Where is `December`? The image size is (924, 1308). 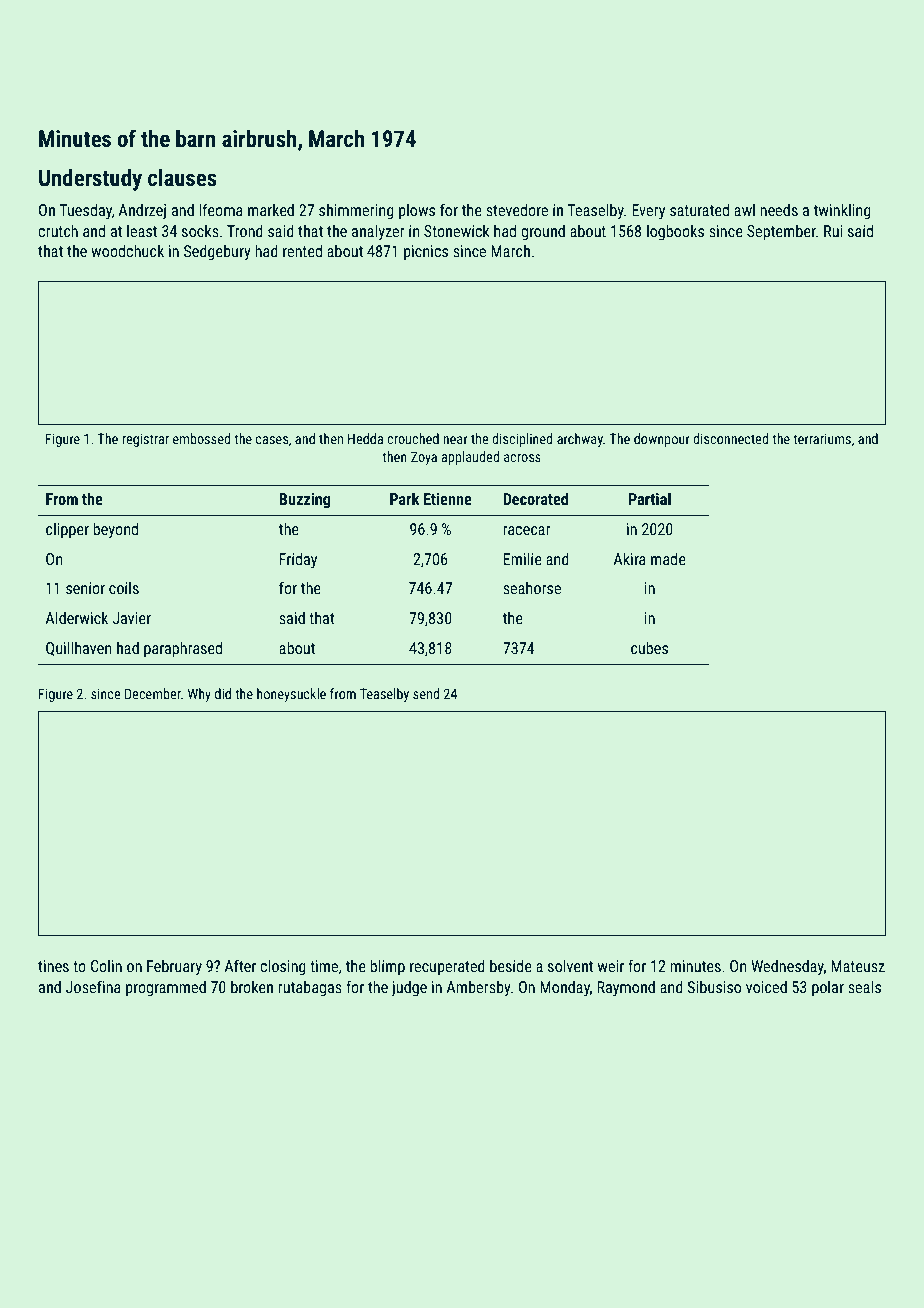
December is located at coordinates (153, 693).
